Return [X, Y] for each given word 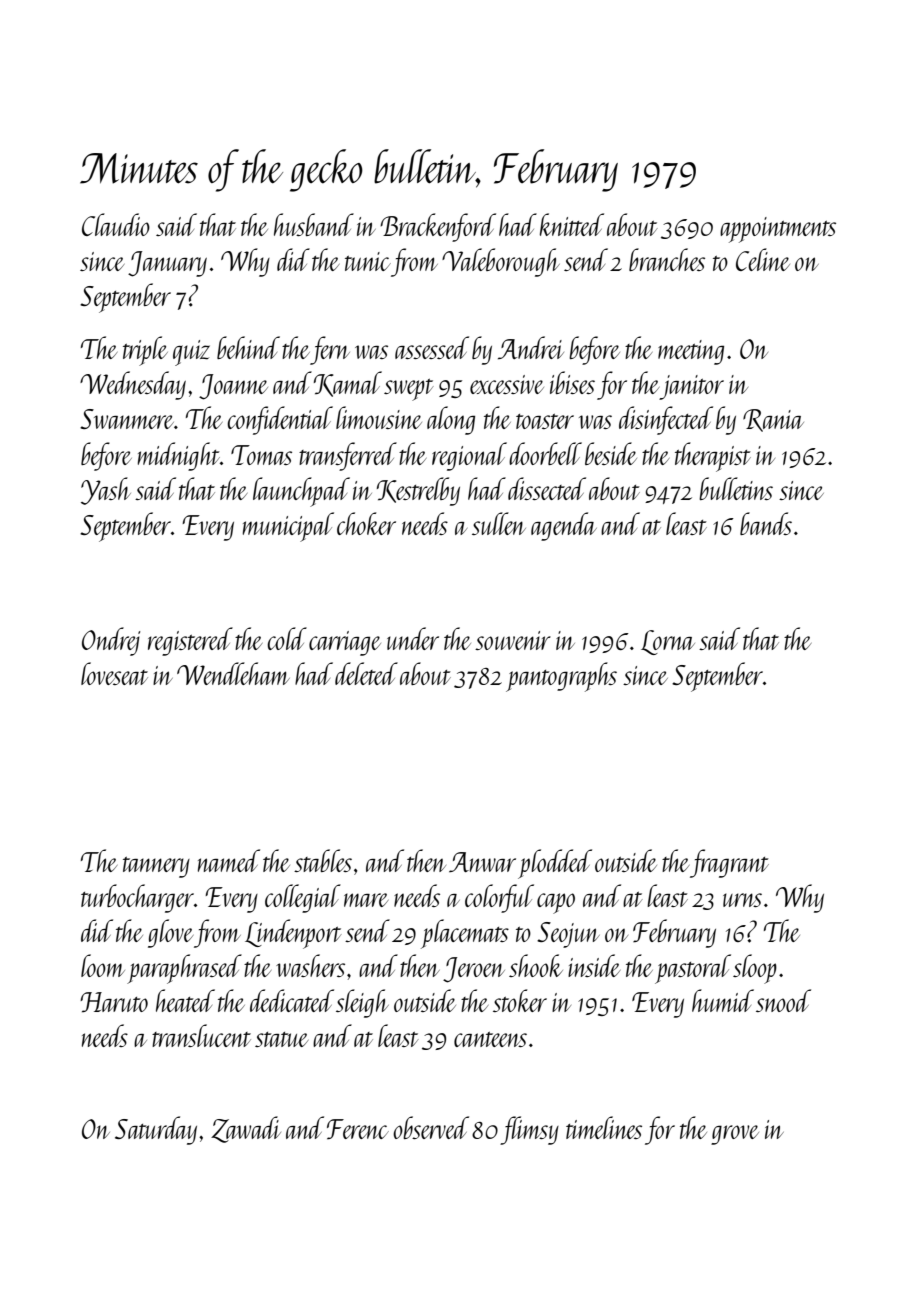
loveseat [114, 673]
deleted [366, 673]
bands [766, 523]
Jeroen [474, 970]
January [167, 264]
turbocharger [137, 898]
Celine [763, 259]
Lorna [668, 642]
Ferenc [358, 1129]
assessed [432, 347]
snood [783, 1000]
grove [735, 1135]
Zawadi [246, 1129]
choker [366, 523]
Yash [106, 491]
